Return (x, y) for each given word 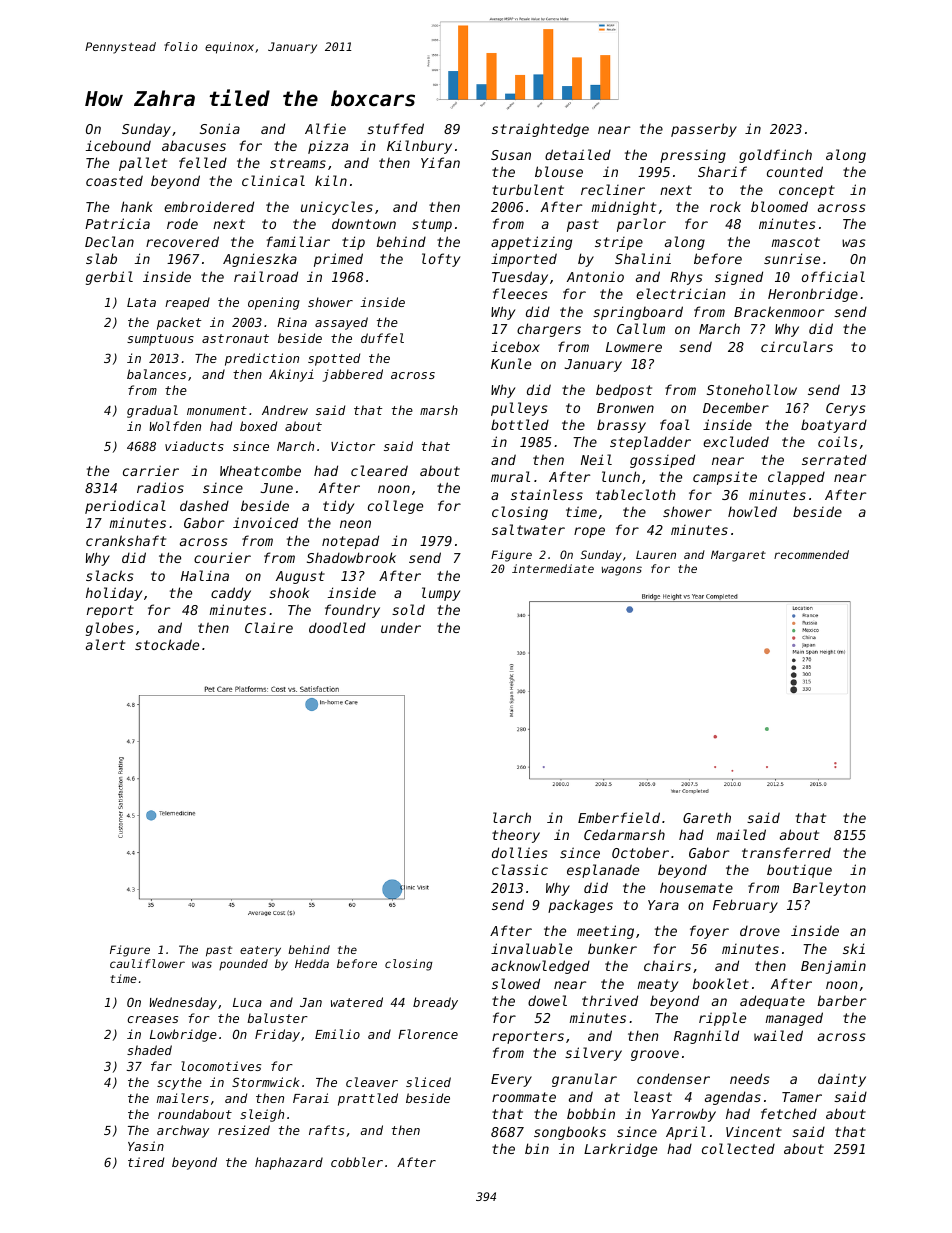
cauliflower (147, 963)
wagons (622, 571)
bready (435, 1003)
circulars (797, 346)
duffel (382, 338)
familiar (298, 241)
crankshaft (126, 540)
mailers (183, 1098)
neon (355, 524)
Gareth (707, 817)
